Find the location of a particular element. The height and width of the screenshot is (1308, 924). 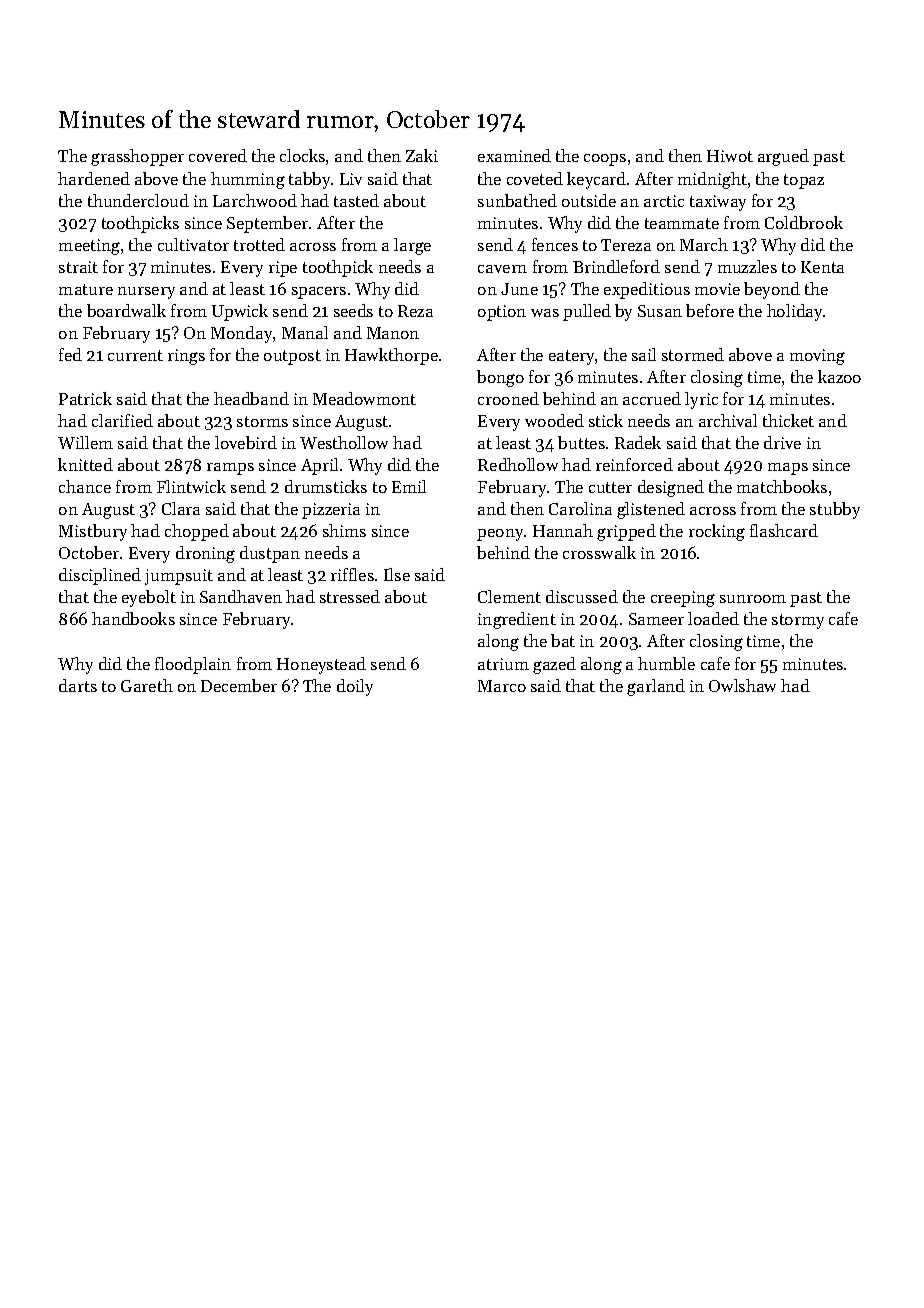

examined is located at coordinates (514, 155).
